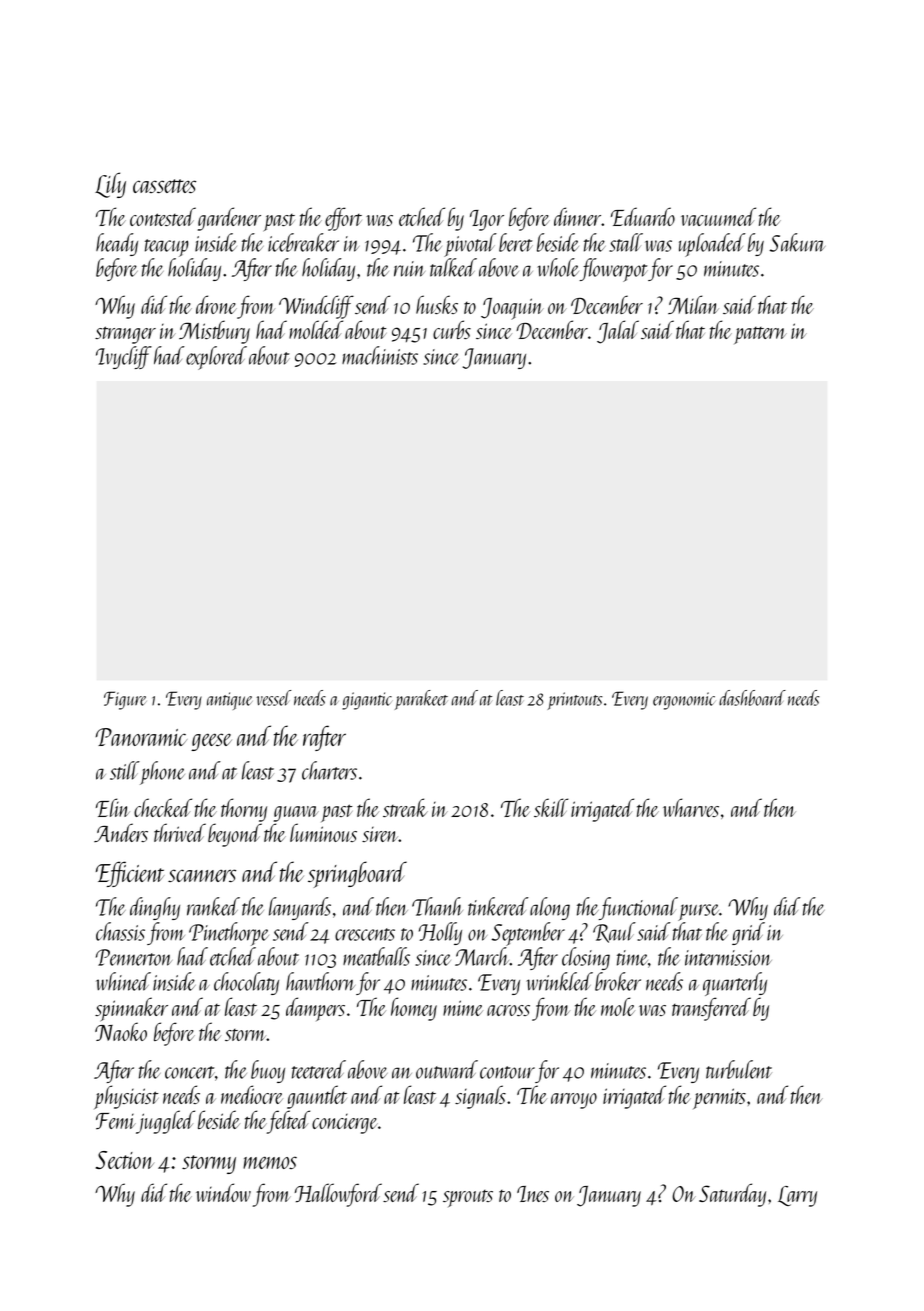  Describe the element at coordinates (380, 355) in the screenshot. I see `machinists` at that location.
